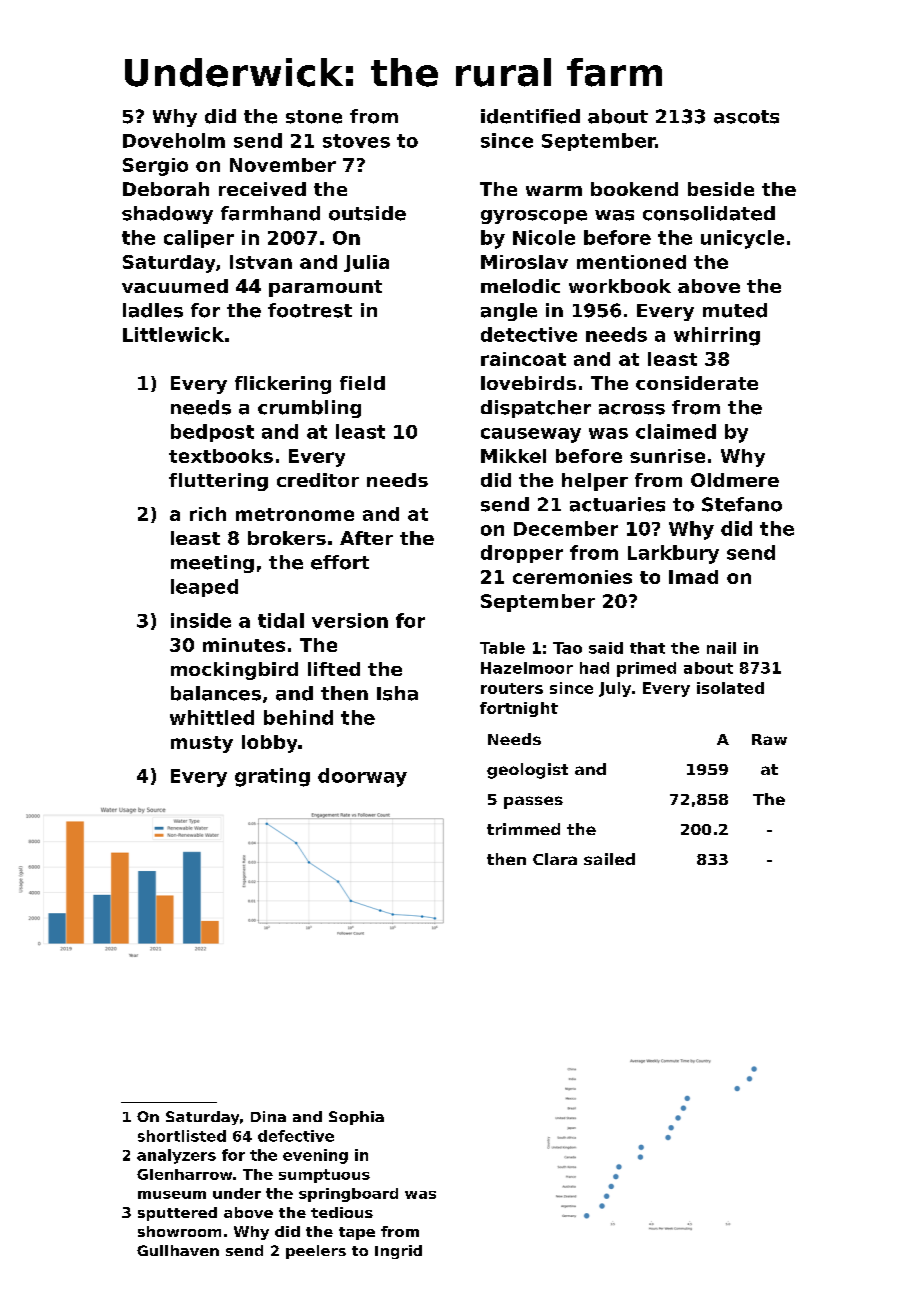  Describe the element at coordinates (735, 310) in the image. I see `muted` at that location.
